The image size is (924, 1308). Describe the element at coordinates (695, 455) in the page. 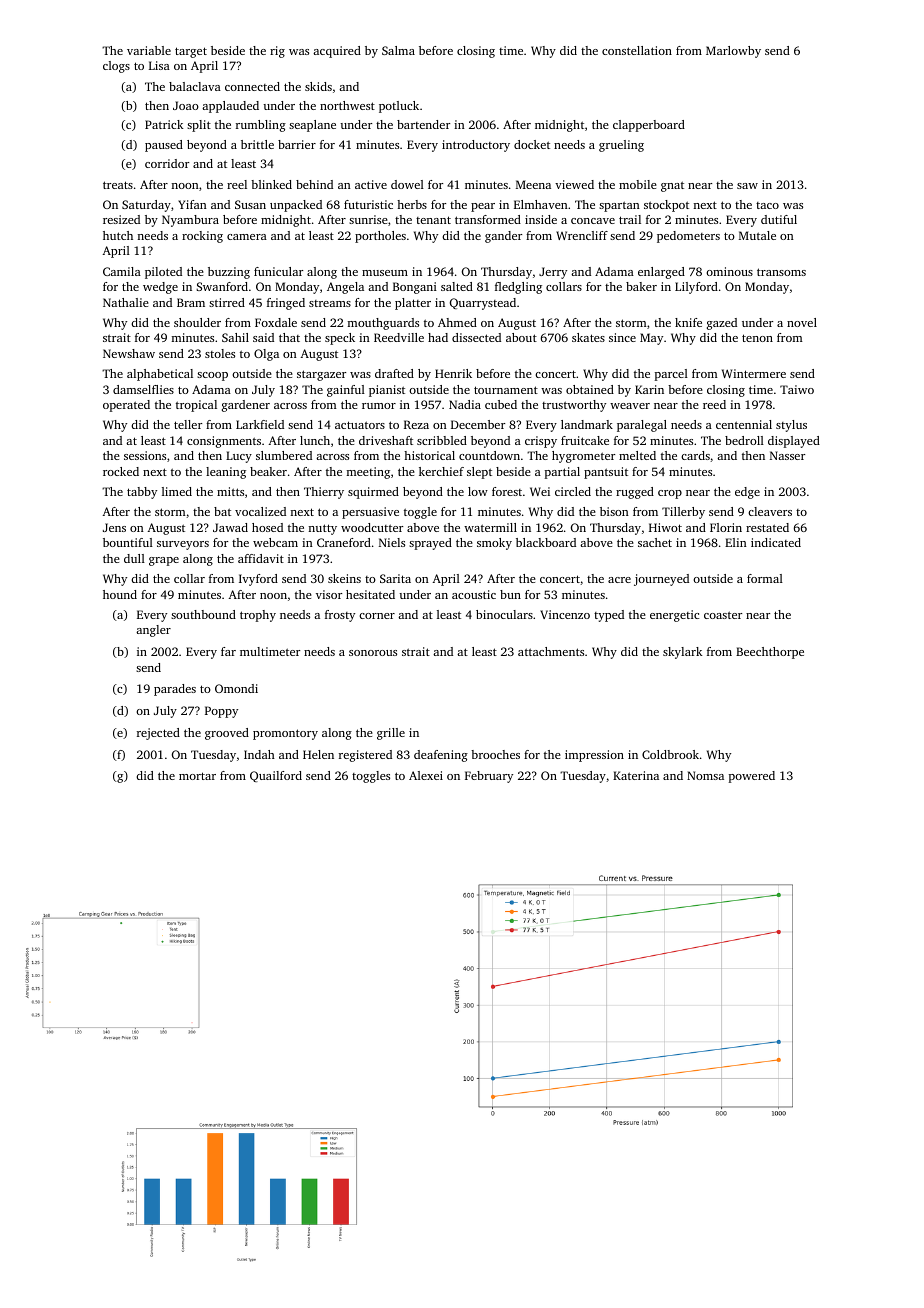

I see `cards` at that location.
